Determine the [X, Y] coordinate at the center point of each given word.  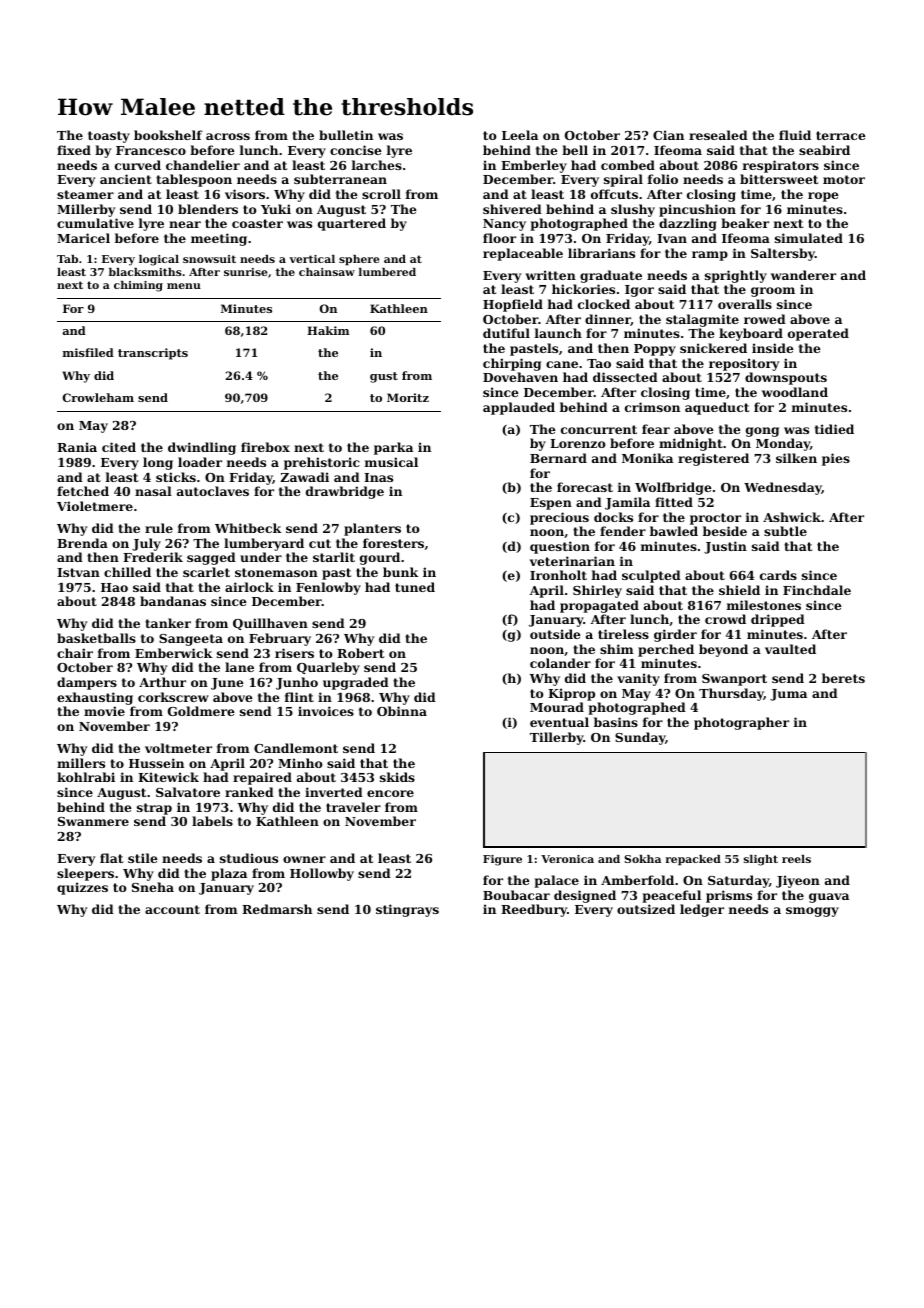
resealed [718, 135]
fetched [83, 491]
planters [372, 529]
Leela [520, 135]
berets [843, 678]
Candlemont [296, 748]
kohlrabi [86, 777]
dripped [778, 620]
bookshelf [168, 135]
